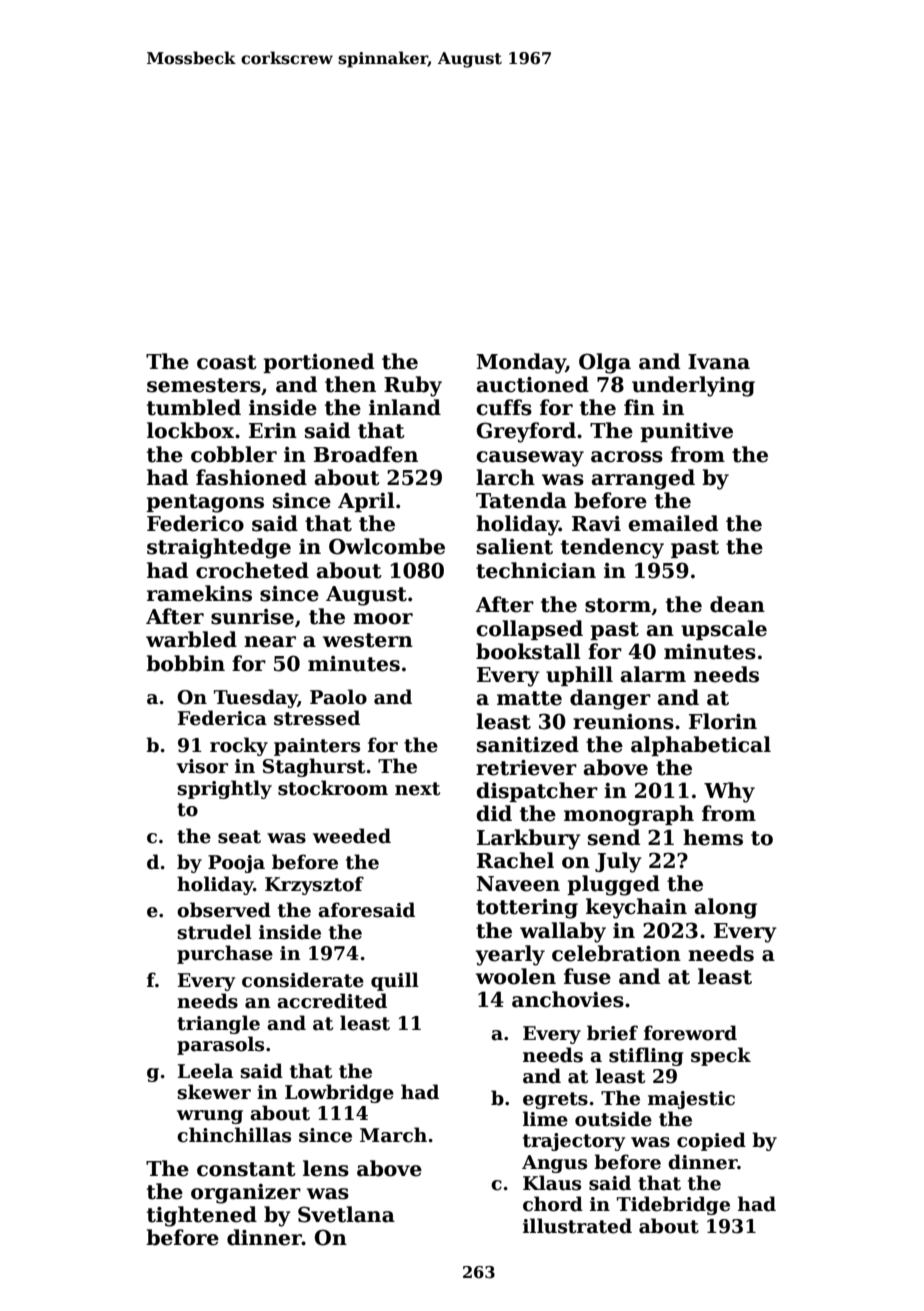 This page has width=924, height=1311. What do you see at coordinates (528, 744) in the page?
I see `sanitized` at bounding box center [528, 744].
